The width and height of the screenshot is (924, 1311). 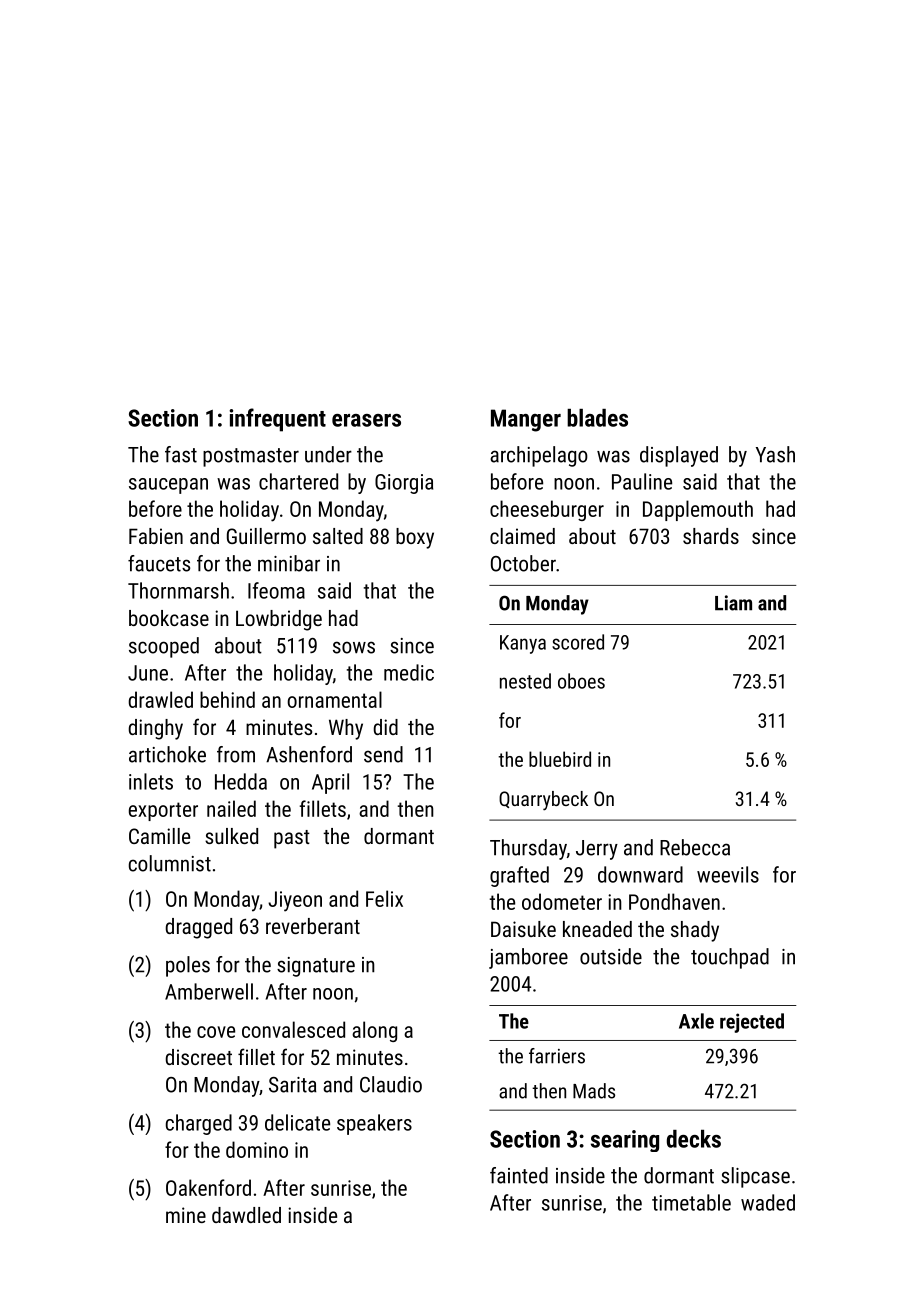 What do you see at coordinates (597, 929) in the screenshot?
I see `kneaded` at bounding box center [597, 929].
